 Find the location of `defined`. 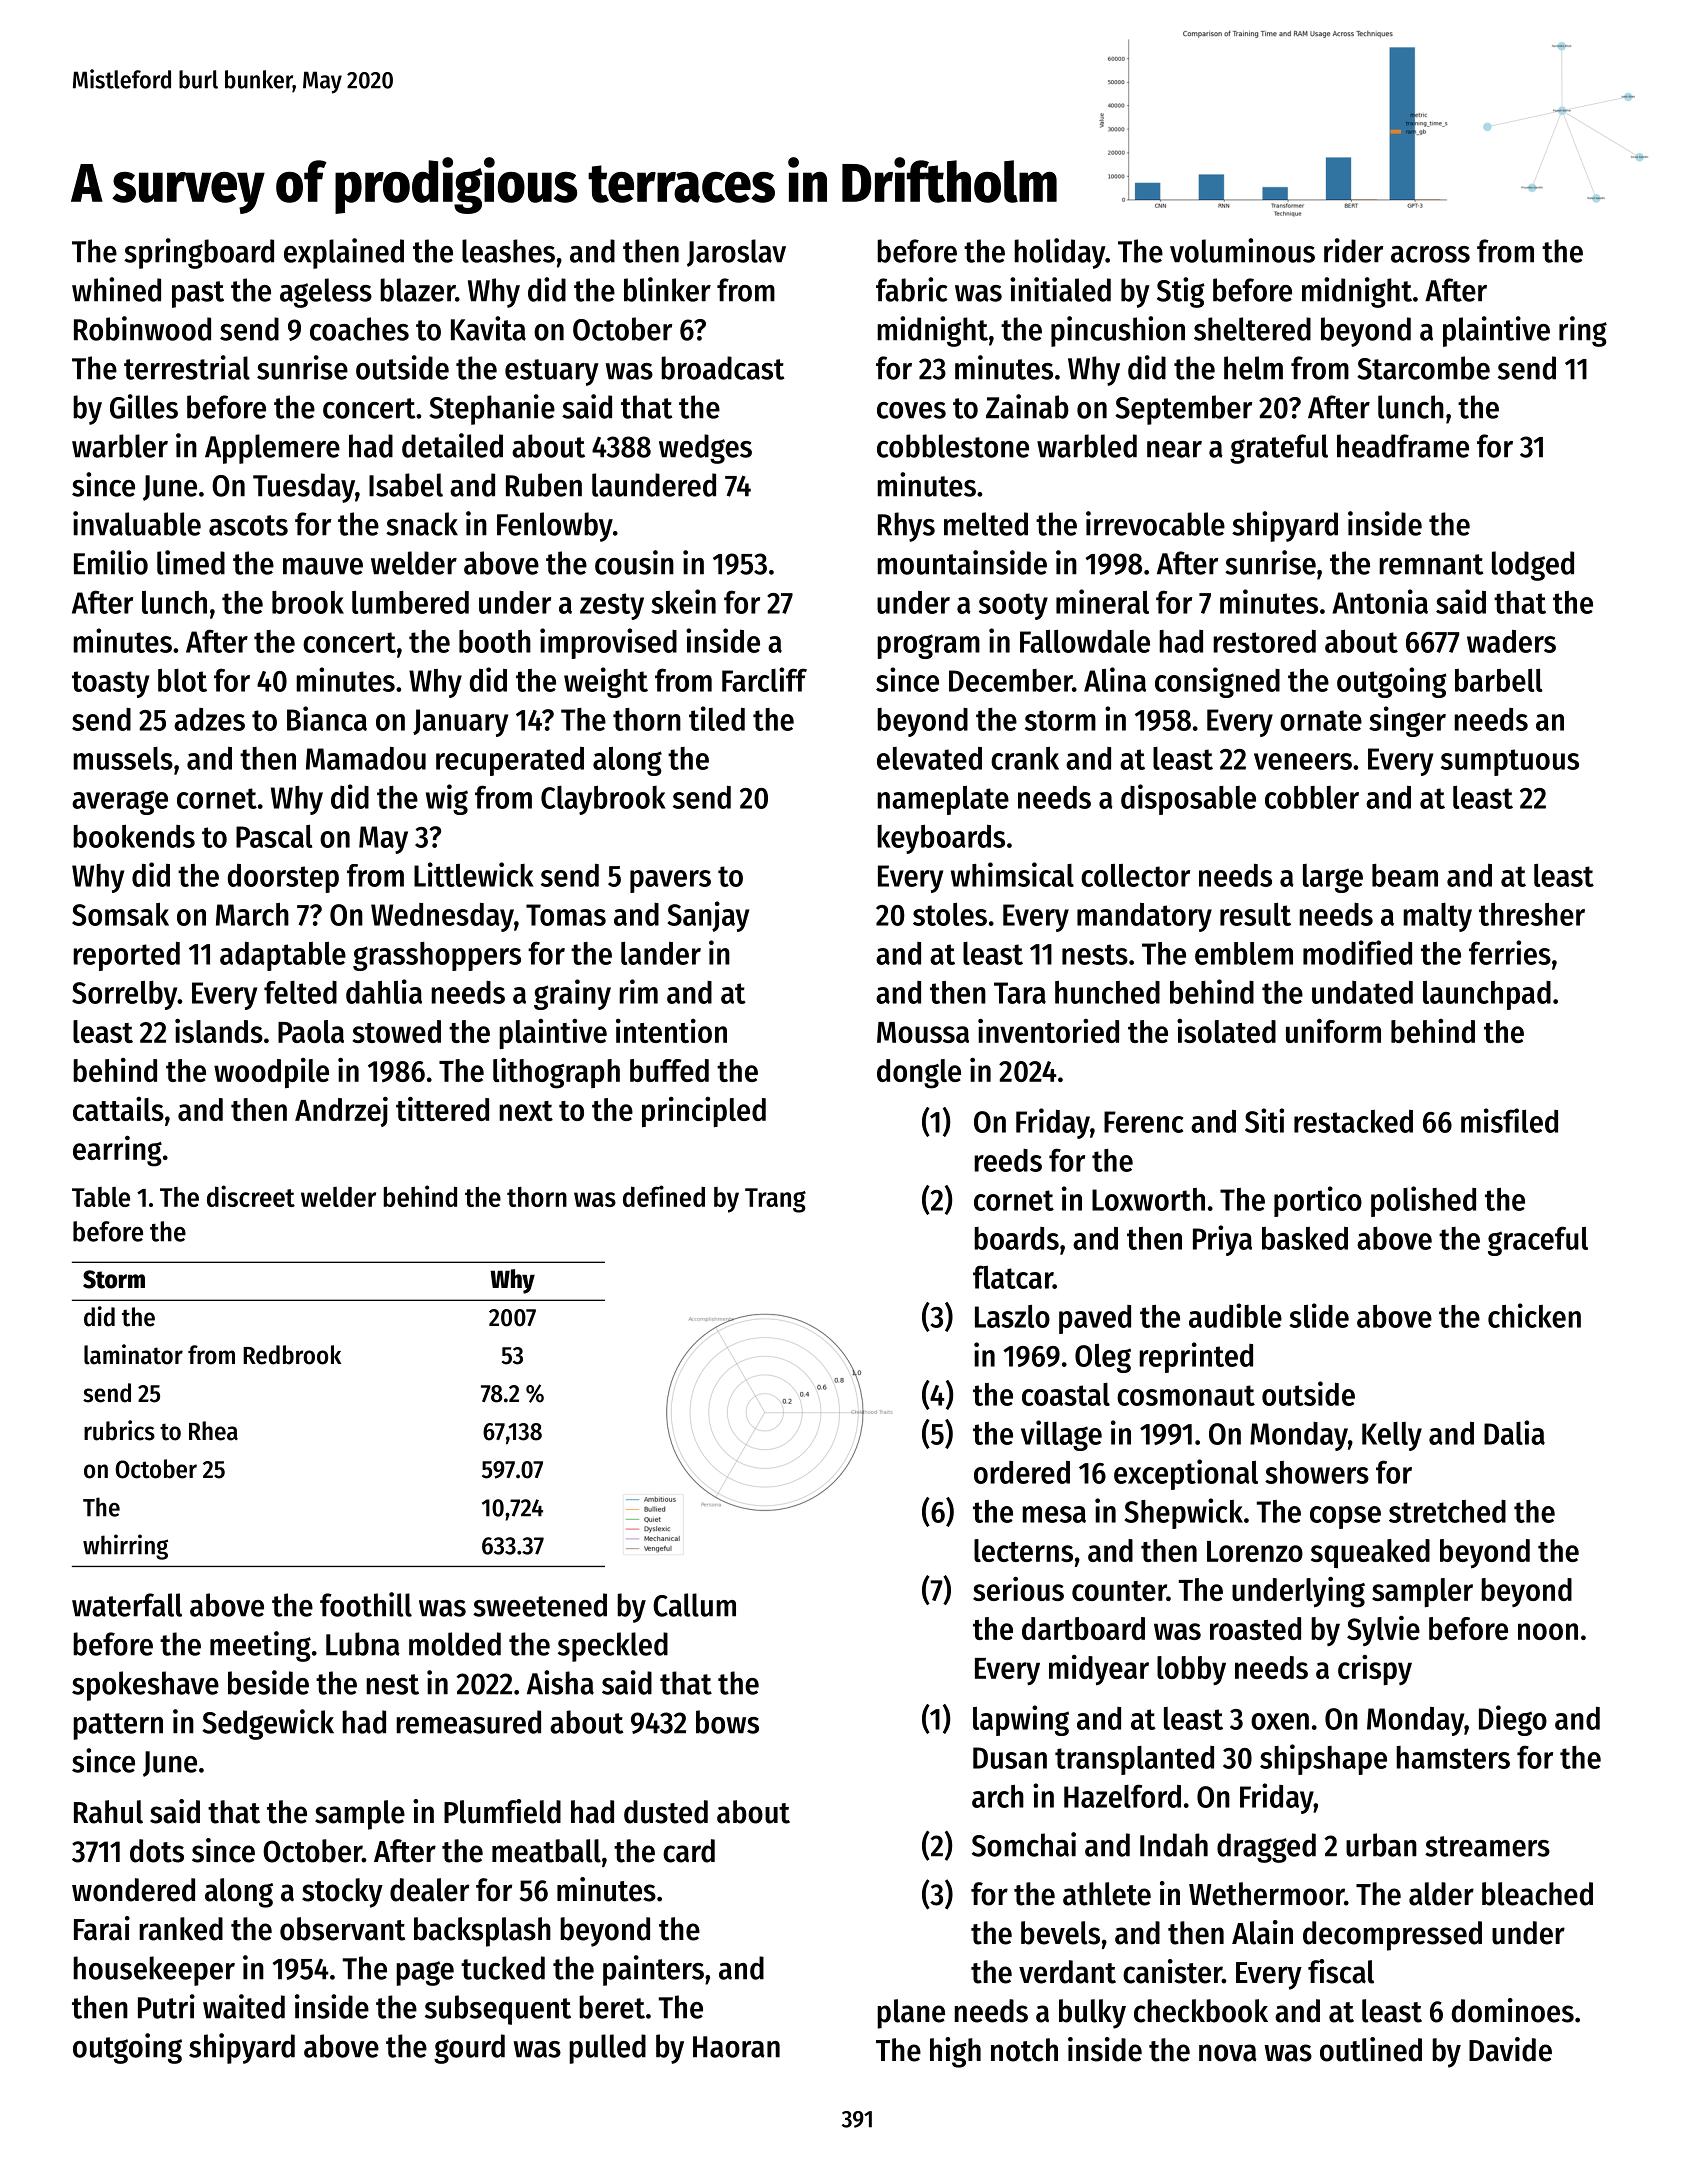

defined is located at coordinates (664, 1196).
